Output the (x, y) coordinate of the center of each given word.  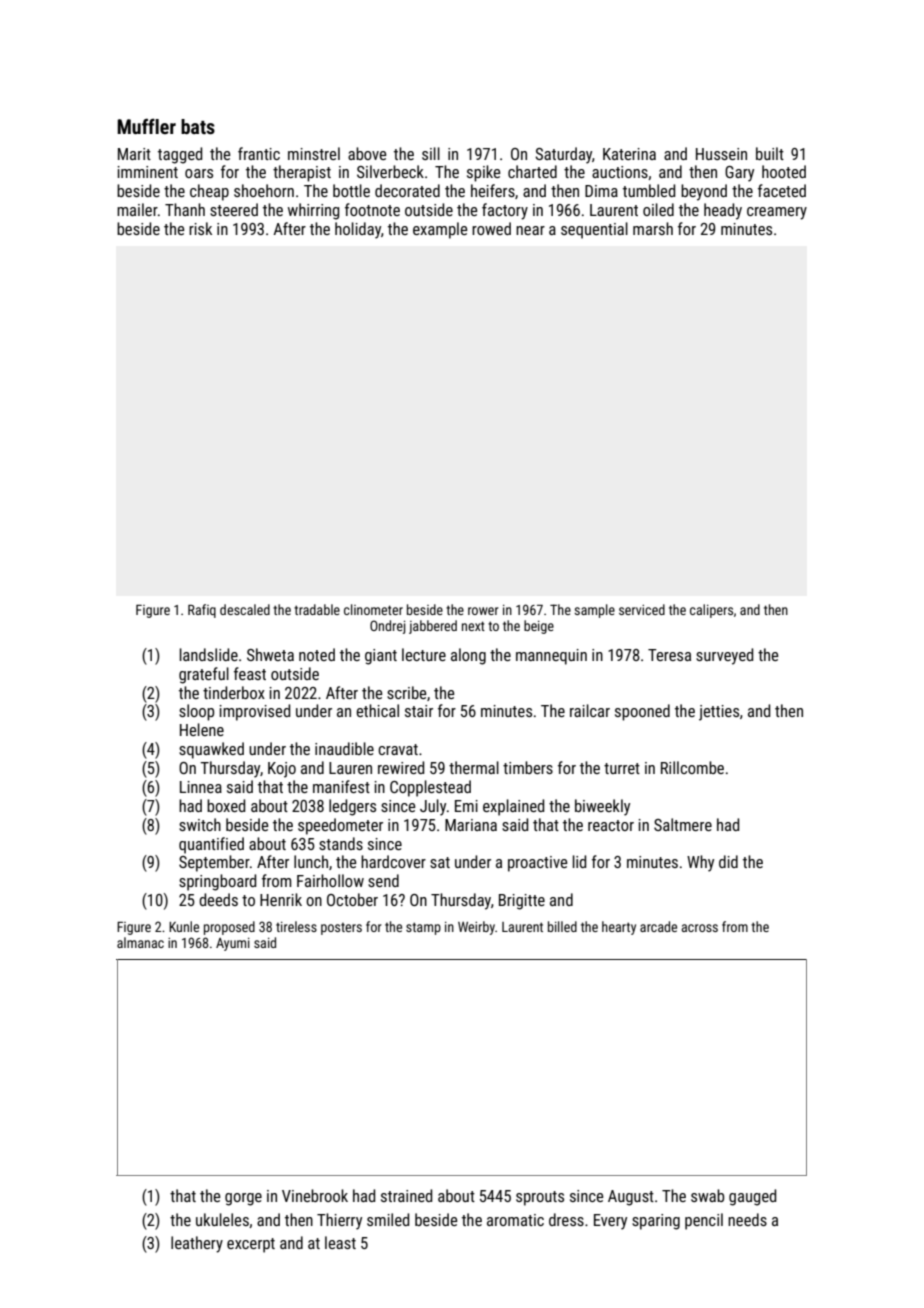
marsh (653, 228)
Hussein (721, 154)
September (214, 863)
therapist (302, 173)
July (433, 807)
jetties (719, 713)
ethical (377, 710)
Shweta (270, 654)
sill (431, 153)
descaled (245, 609)
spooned (642, 712)
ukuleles (222, 1219)
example (440, 230)
